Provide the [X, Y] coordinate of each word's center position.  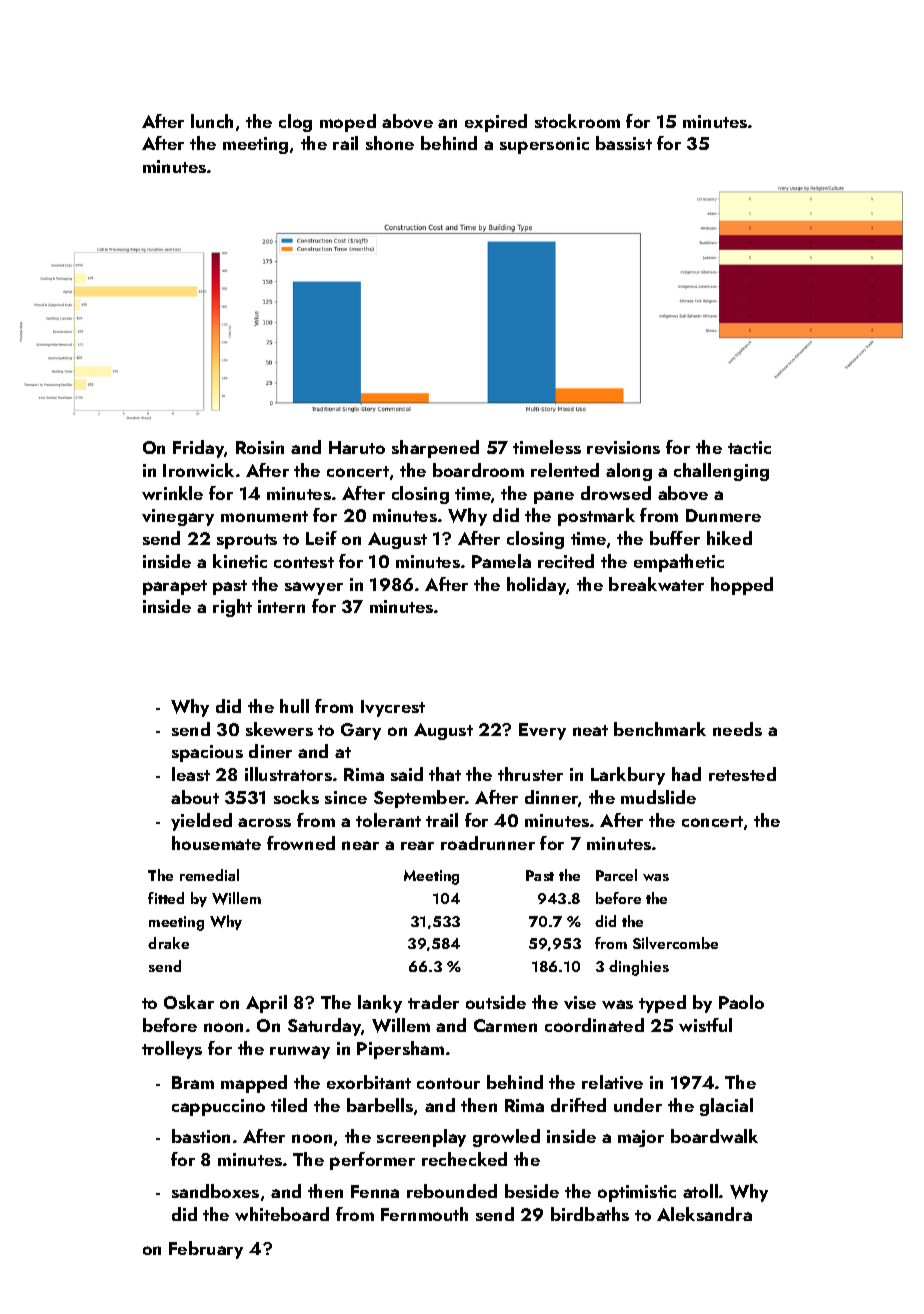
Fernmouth [424, 1214]
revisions [623, 447]
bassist [624, 143]
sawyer [314, 588]
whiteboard [282, 1214]
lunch [212, 121]
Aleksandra [704, 1214]
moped [348, 123]
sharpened [435, 449]
